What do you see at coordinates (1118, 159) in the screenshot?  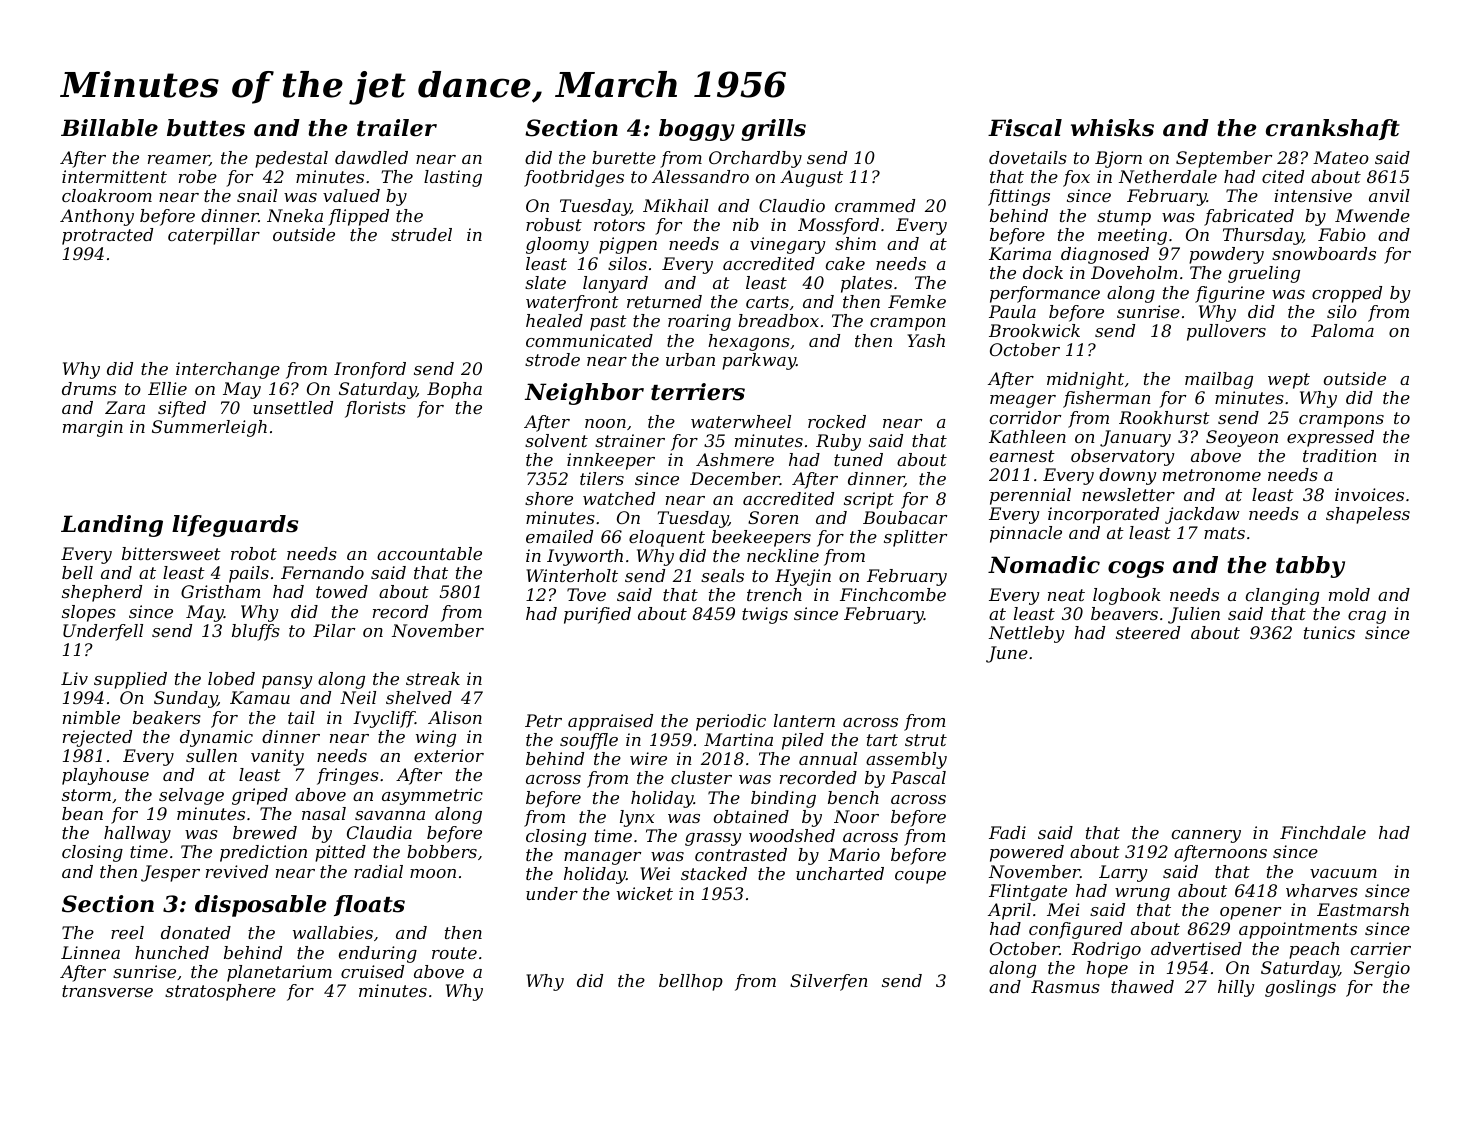 I see `Bjorn` at bounding box center [1118, 159].
